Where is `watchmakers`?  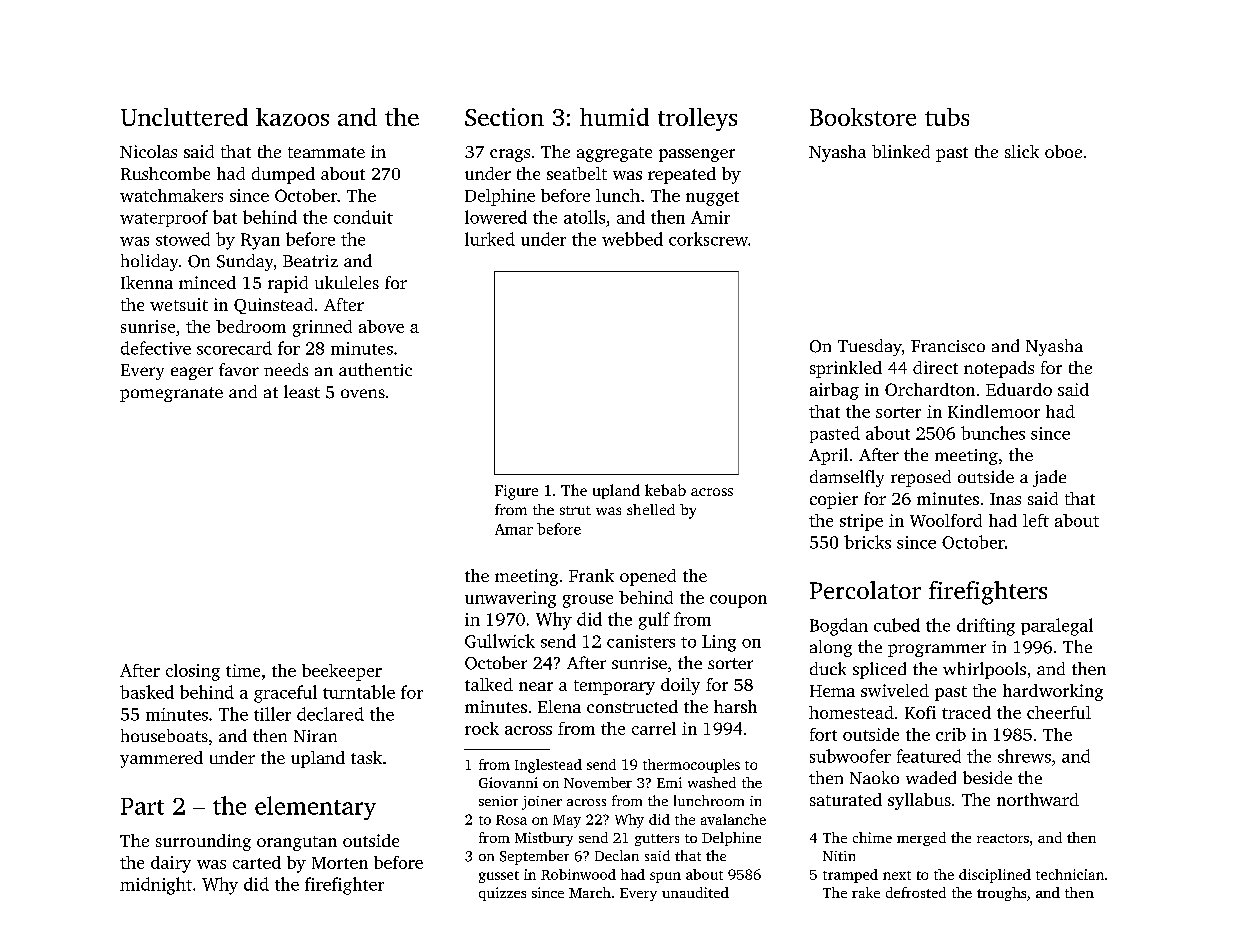
watchmakers is located at coordinates (171, 195).
